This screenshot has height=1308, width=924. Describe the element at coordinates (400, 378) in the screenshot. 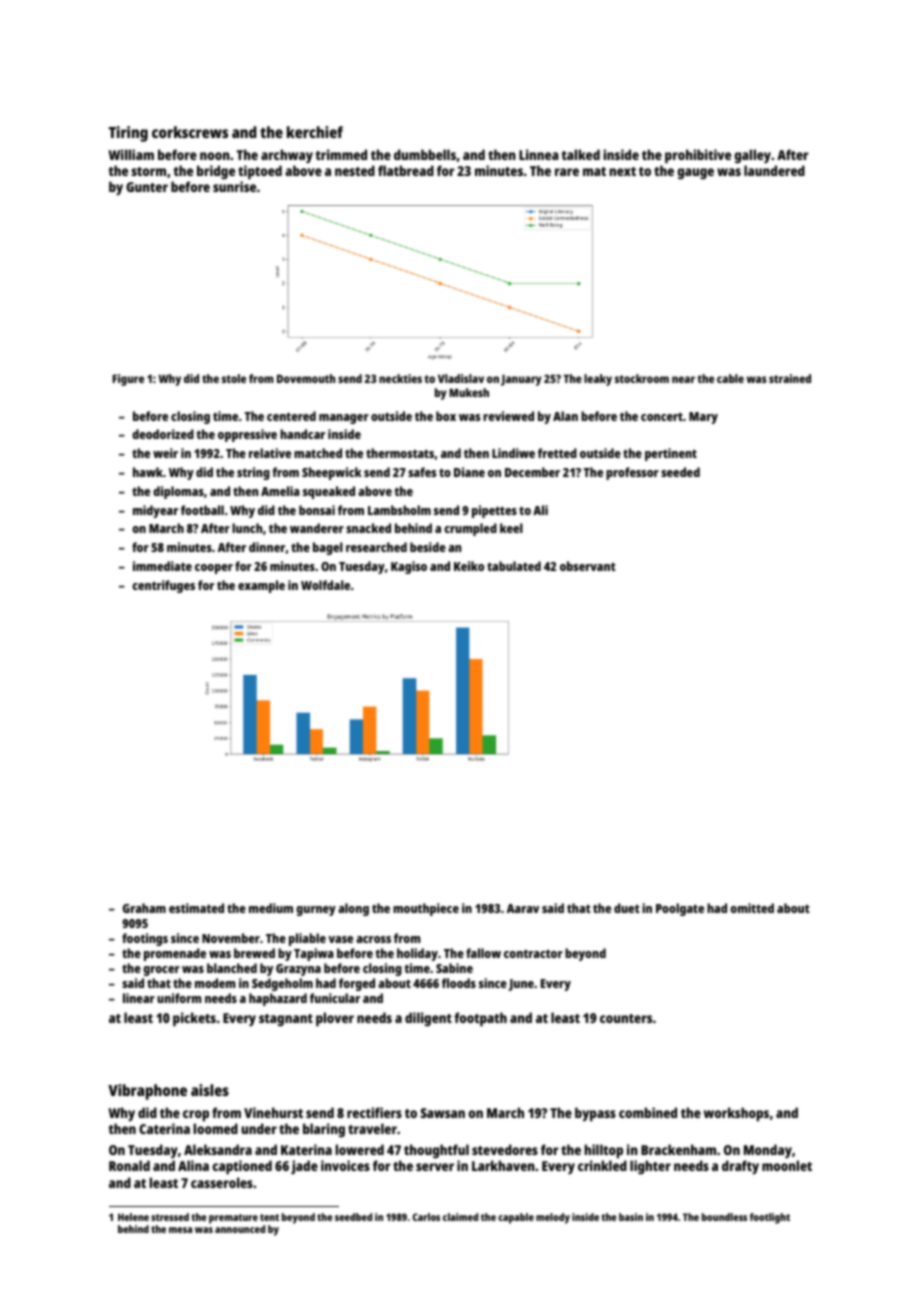

I see `neckties` at that location.
